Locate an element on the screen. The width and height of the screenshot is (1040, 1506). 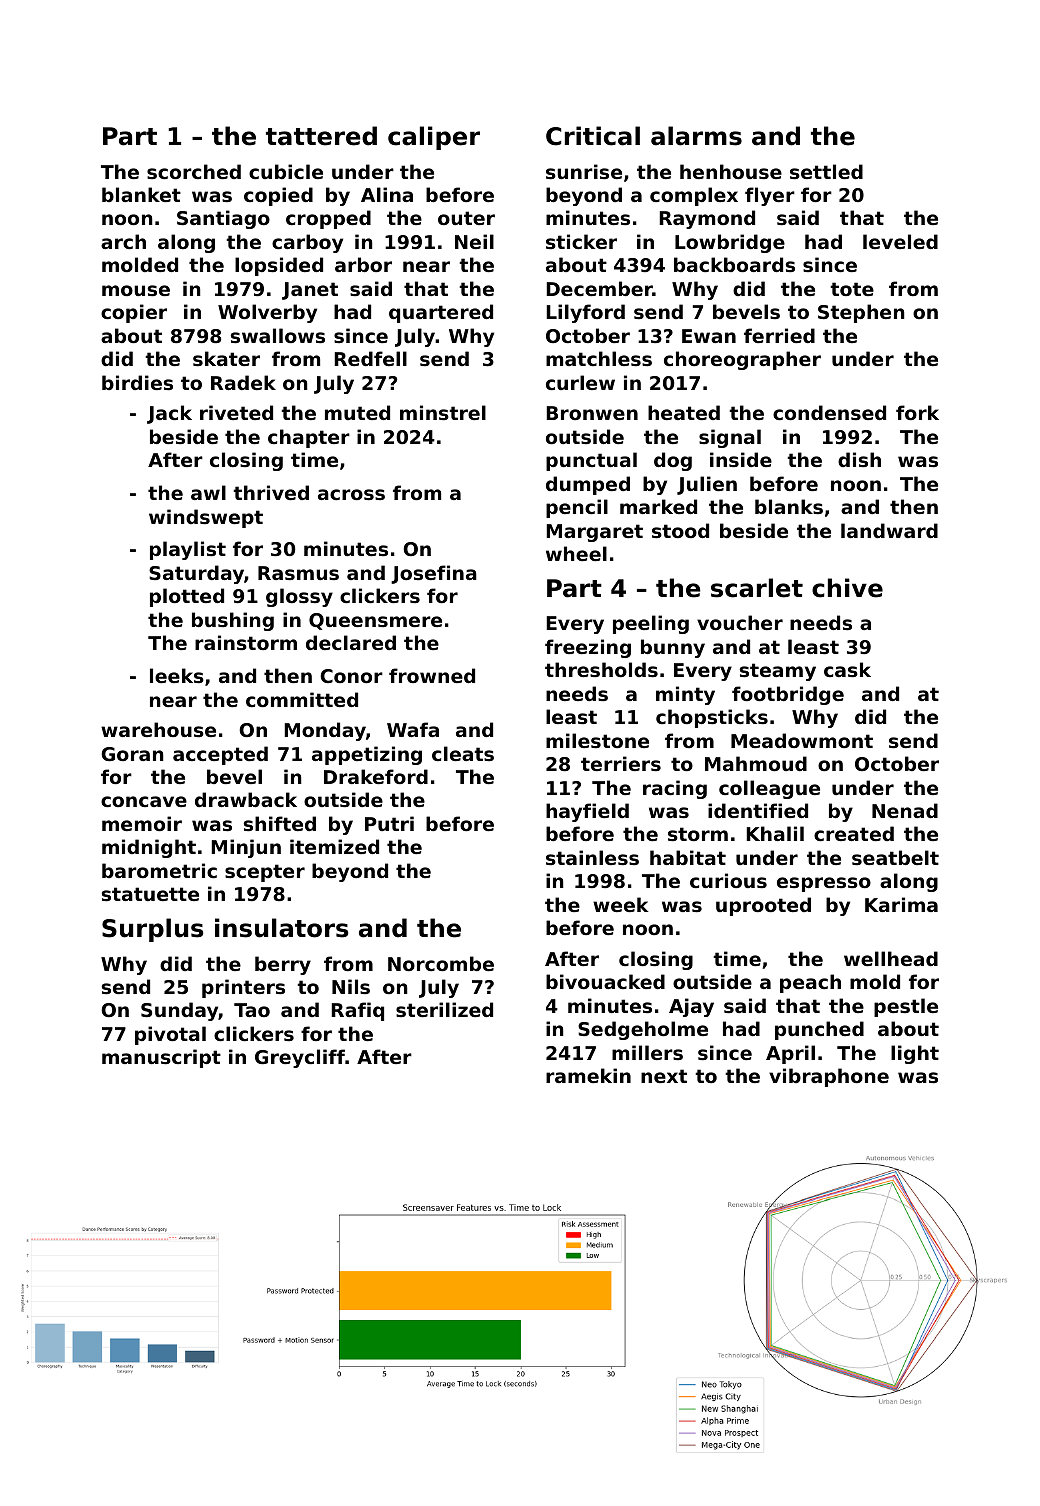
leveled is located at coordinates (900, 241).
